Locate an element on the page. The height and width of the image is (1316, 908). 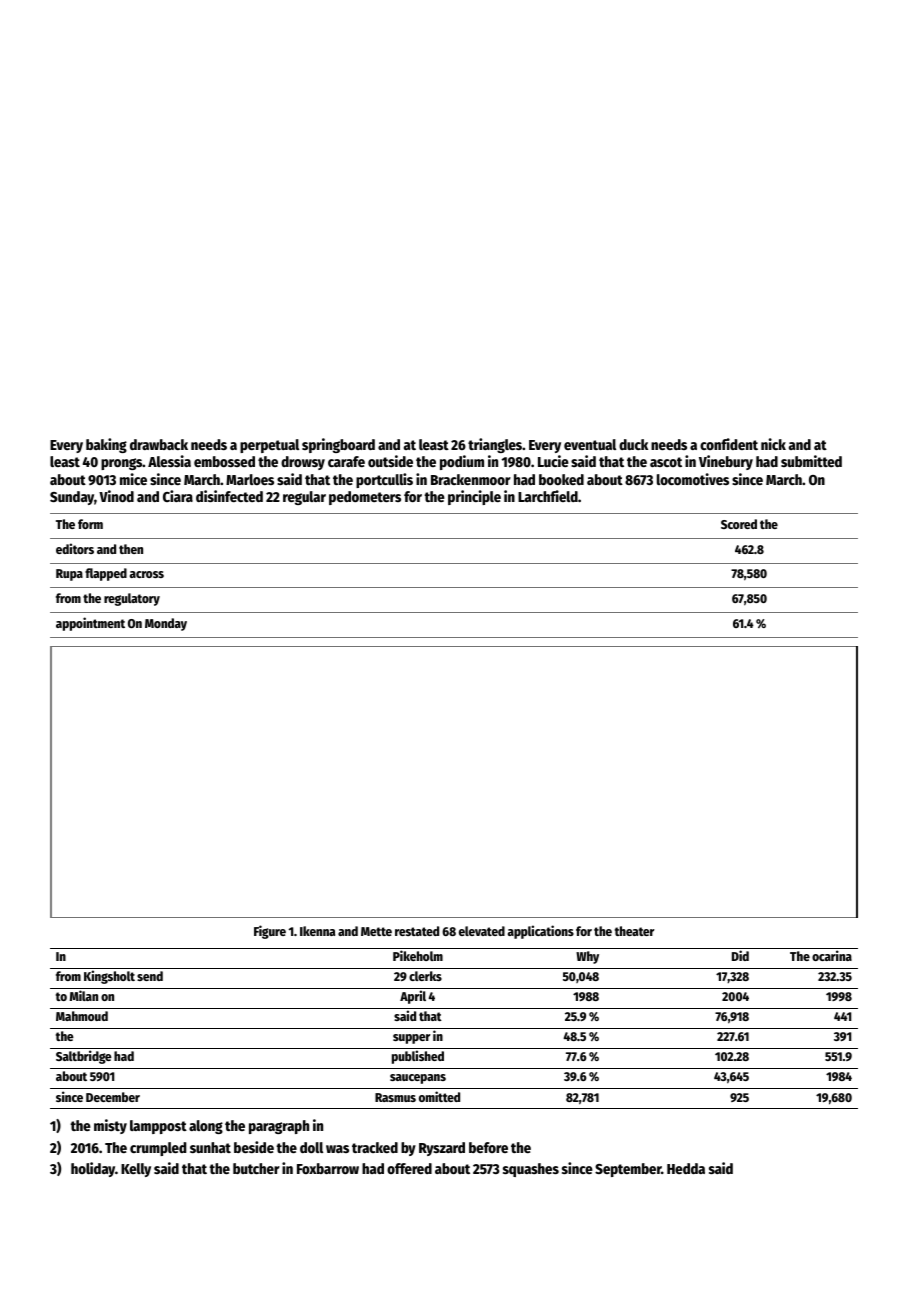
duck is located at coordinates (633, 444).
